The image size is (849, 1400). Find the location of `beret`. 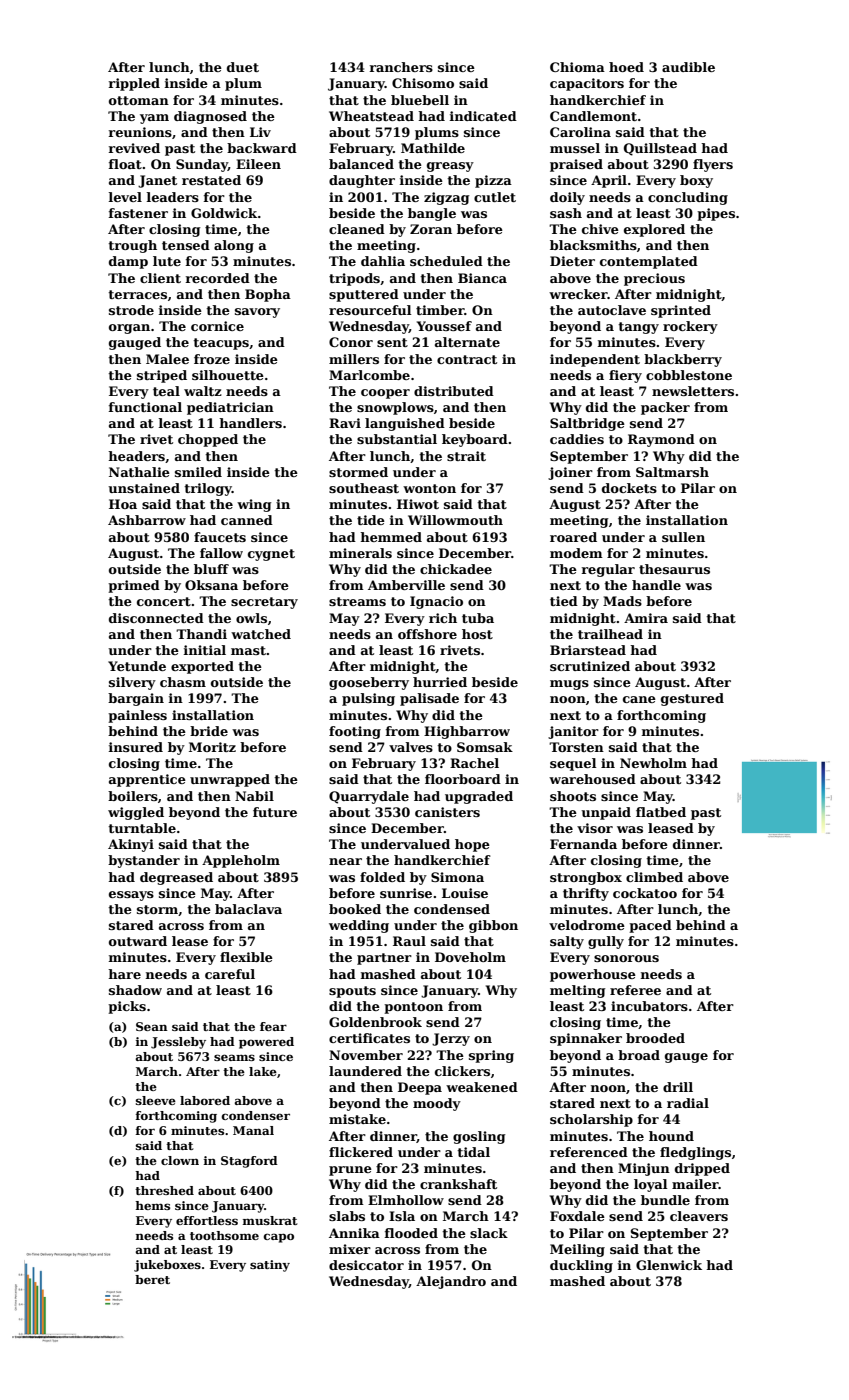

beret is located at coordinates (152, 1279).
